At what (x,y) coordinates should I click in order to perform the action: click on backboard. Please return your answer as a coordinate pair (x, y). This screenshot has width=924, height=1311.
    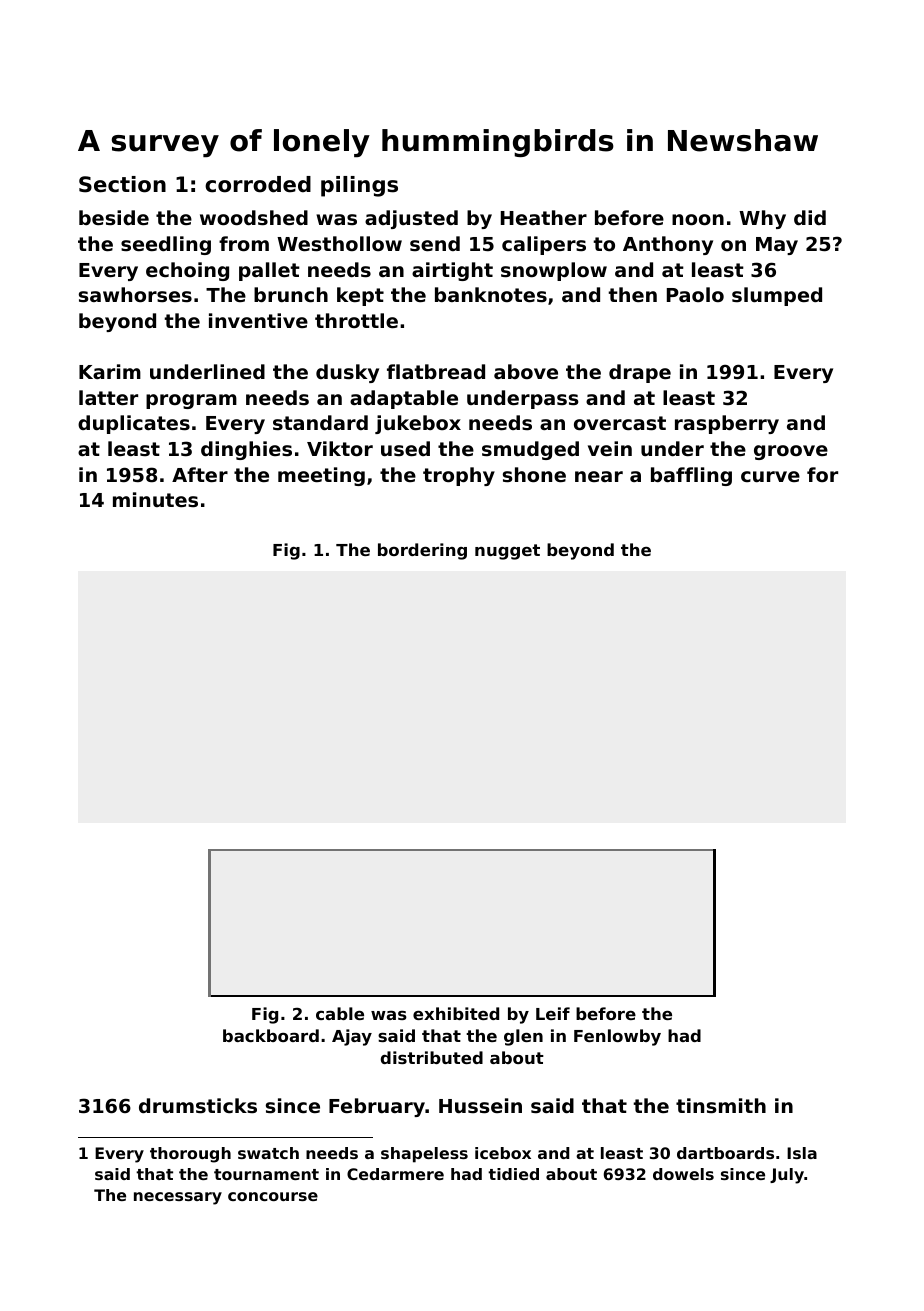
    Looking at the image, I should click on (271, 1035).
